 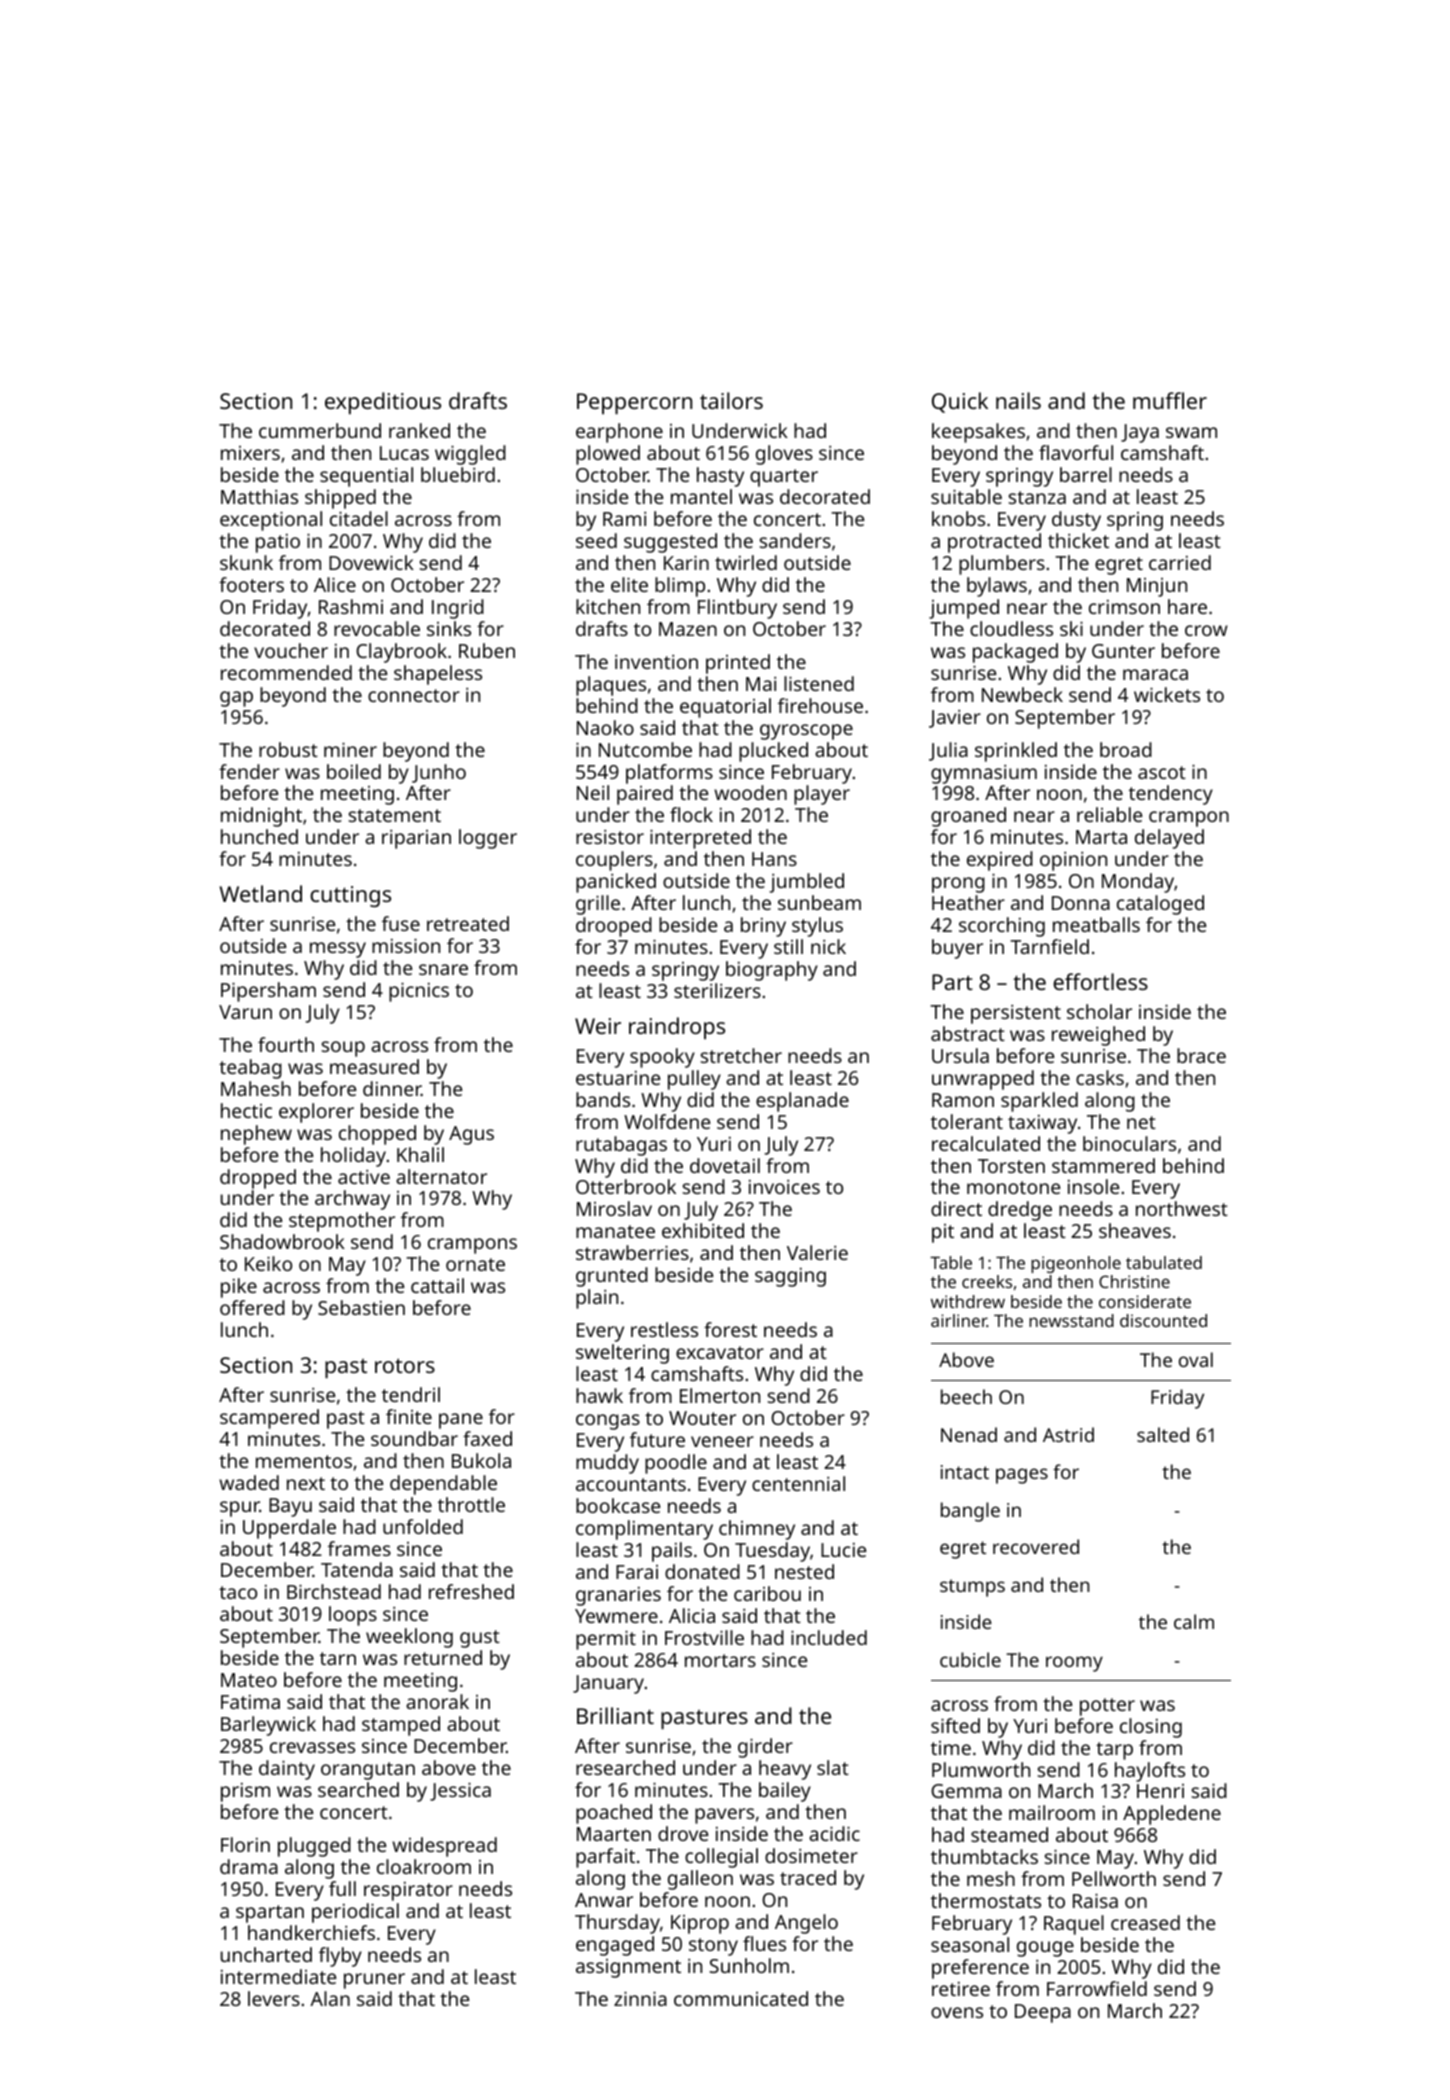 What do you see at coordinates (261, 893) in the screenshot?
I see `Wetland` at bounding box center [261, 893].
